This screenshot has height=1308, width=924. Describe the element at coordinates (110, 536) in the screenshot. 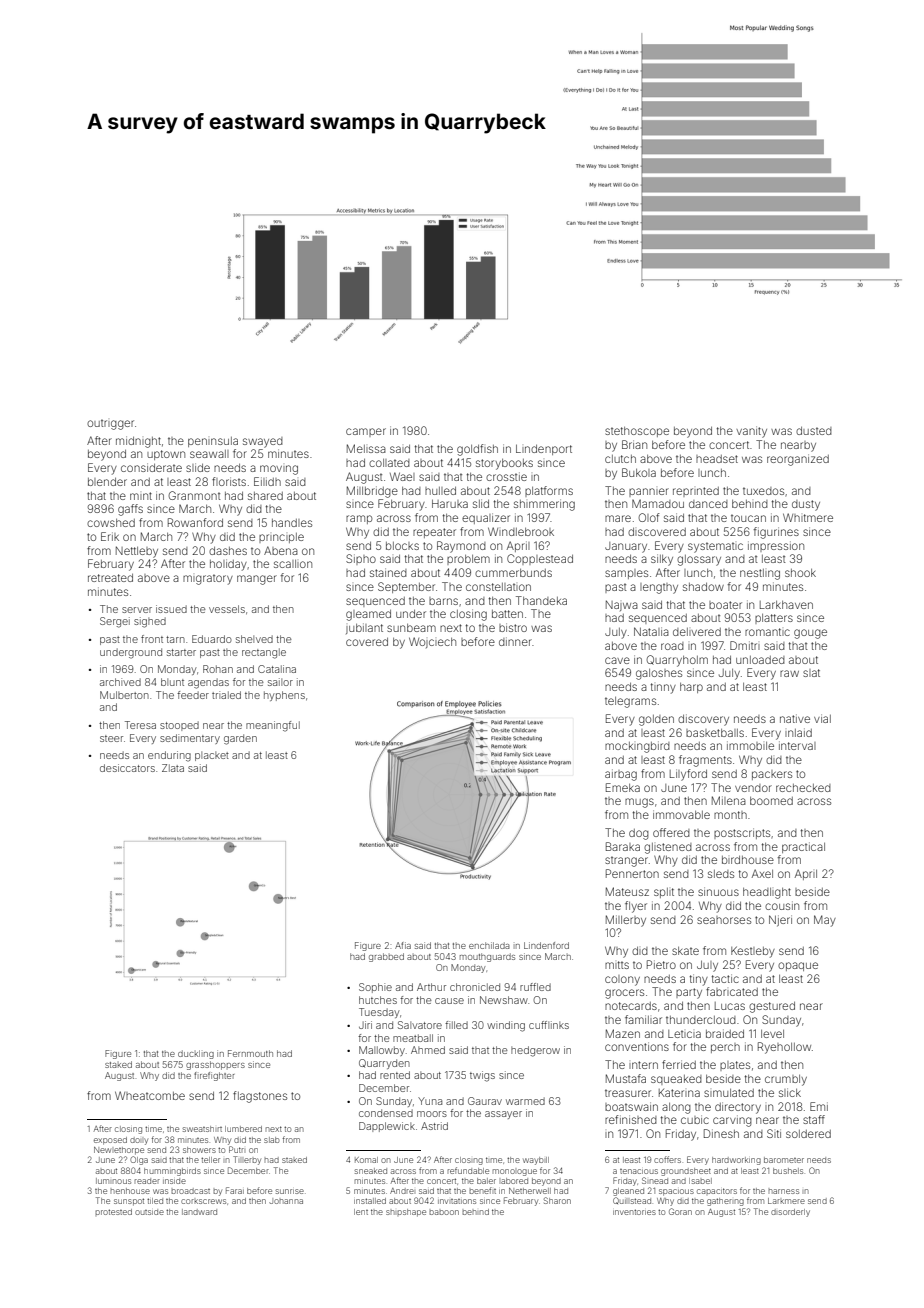

I see `Erik` at that location.
